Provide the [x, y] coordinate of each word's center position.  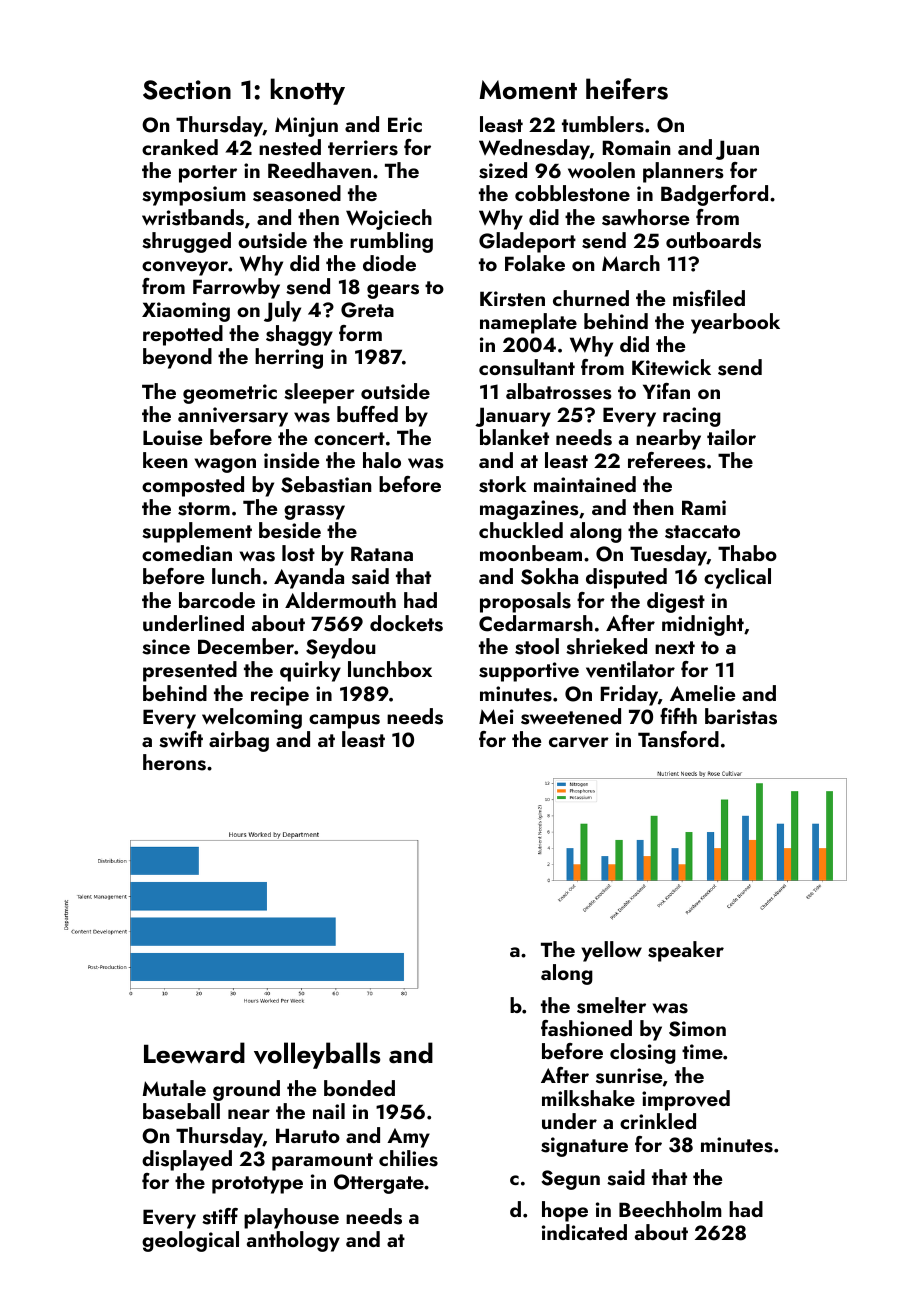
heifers [627, 89]
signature [584, 1147]
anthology [293, 1241]
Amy [408, 1138]
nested [290, 147]
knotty [308, 91]
